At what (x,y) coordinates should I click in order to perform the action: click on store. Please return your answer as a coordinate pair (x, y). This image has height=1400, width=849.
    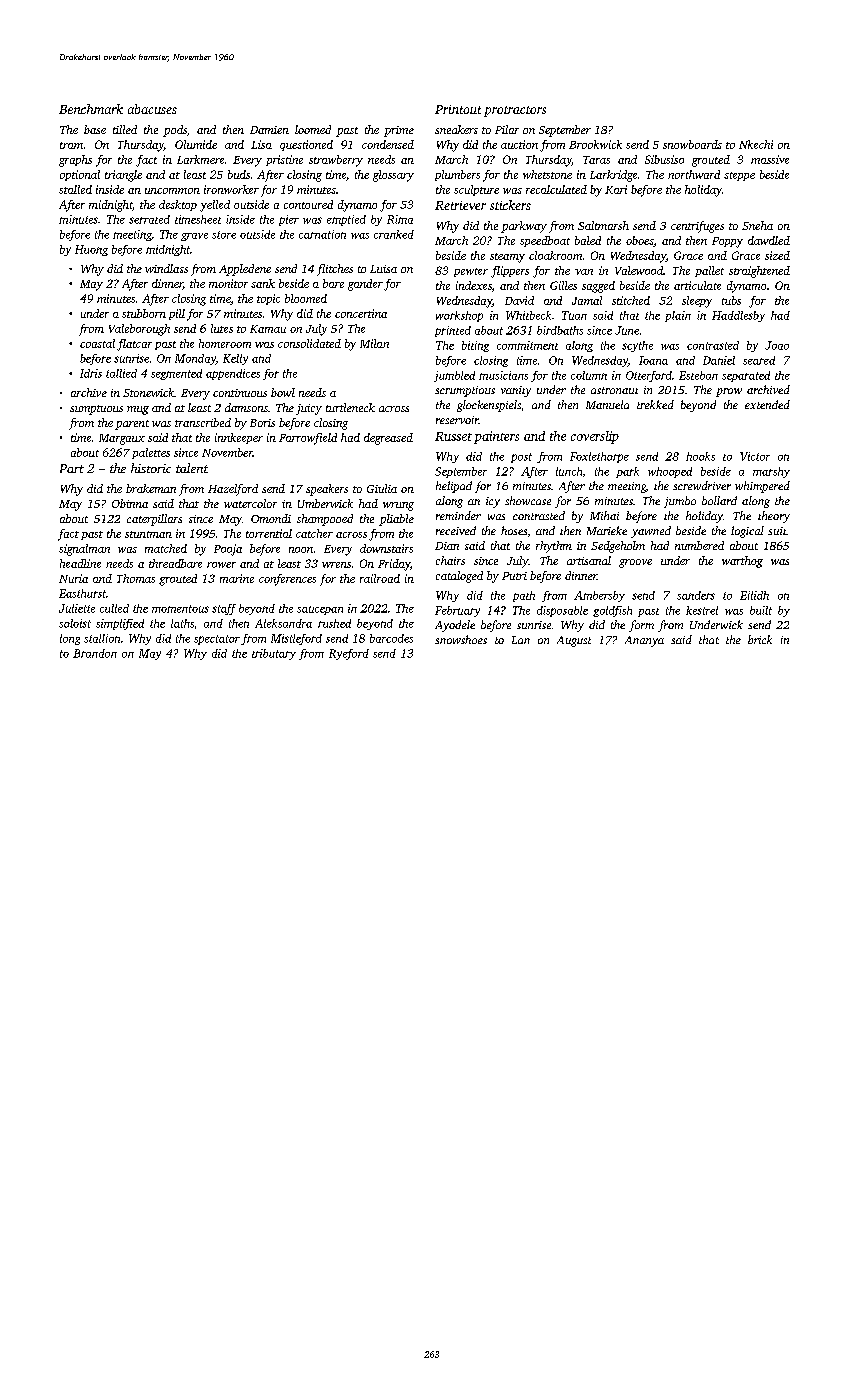
    Looking at the image, I should click on (224, 235).
